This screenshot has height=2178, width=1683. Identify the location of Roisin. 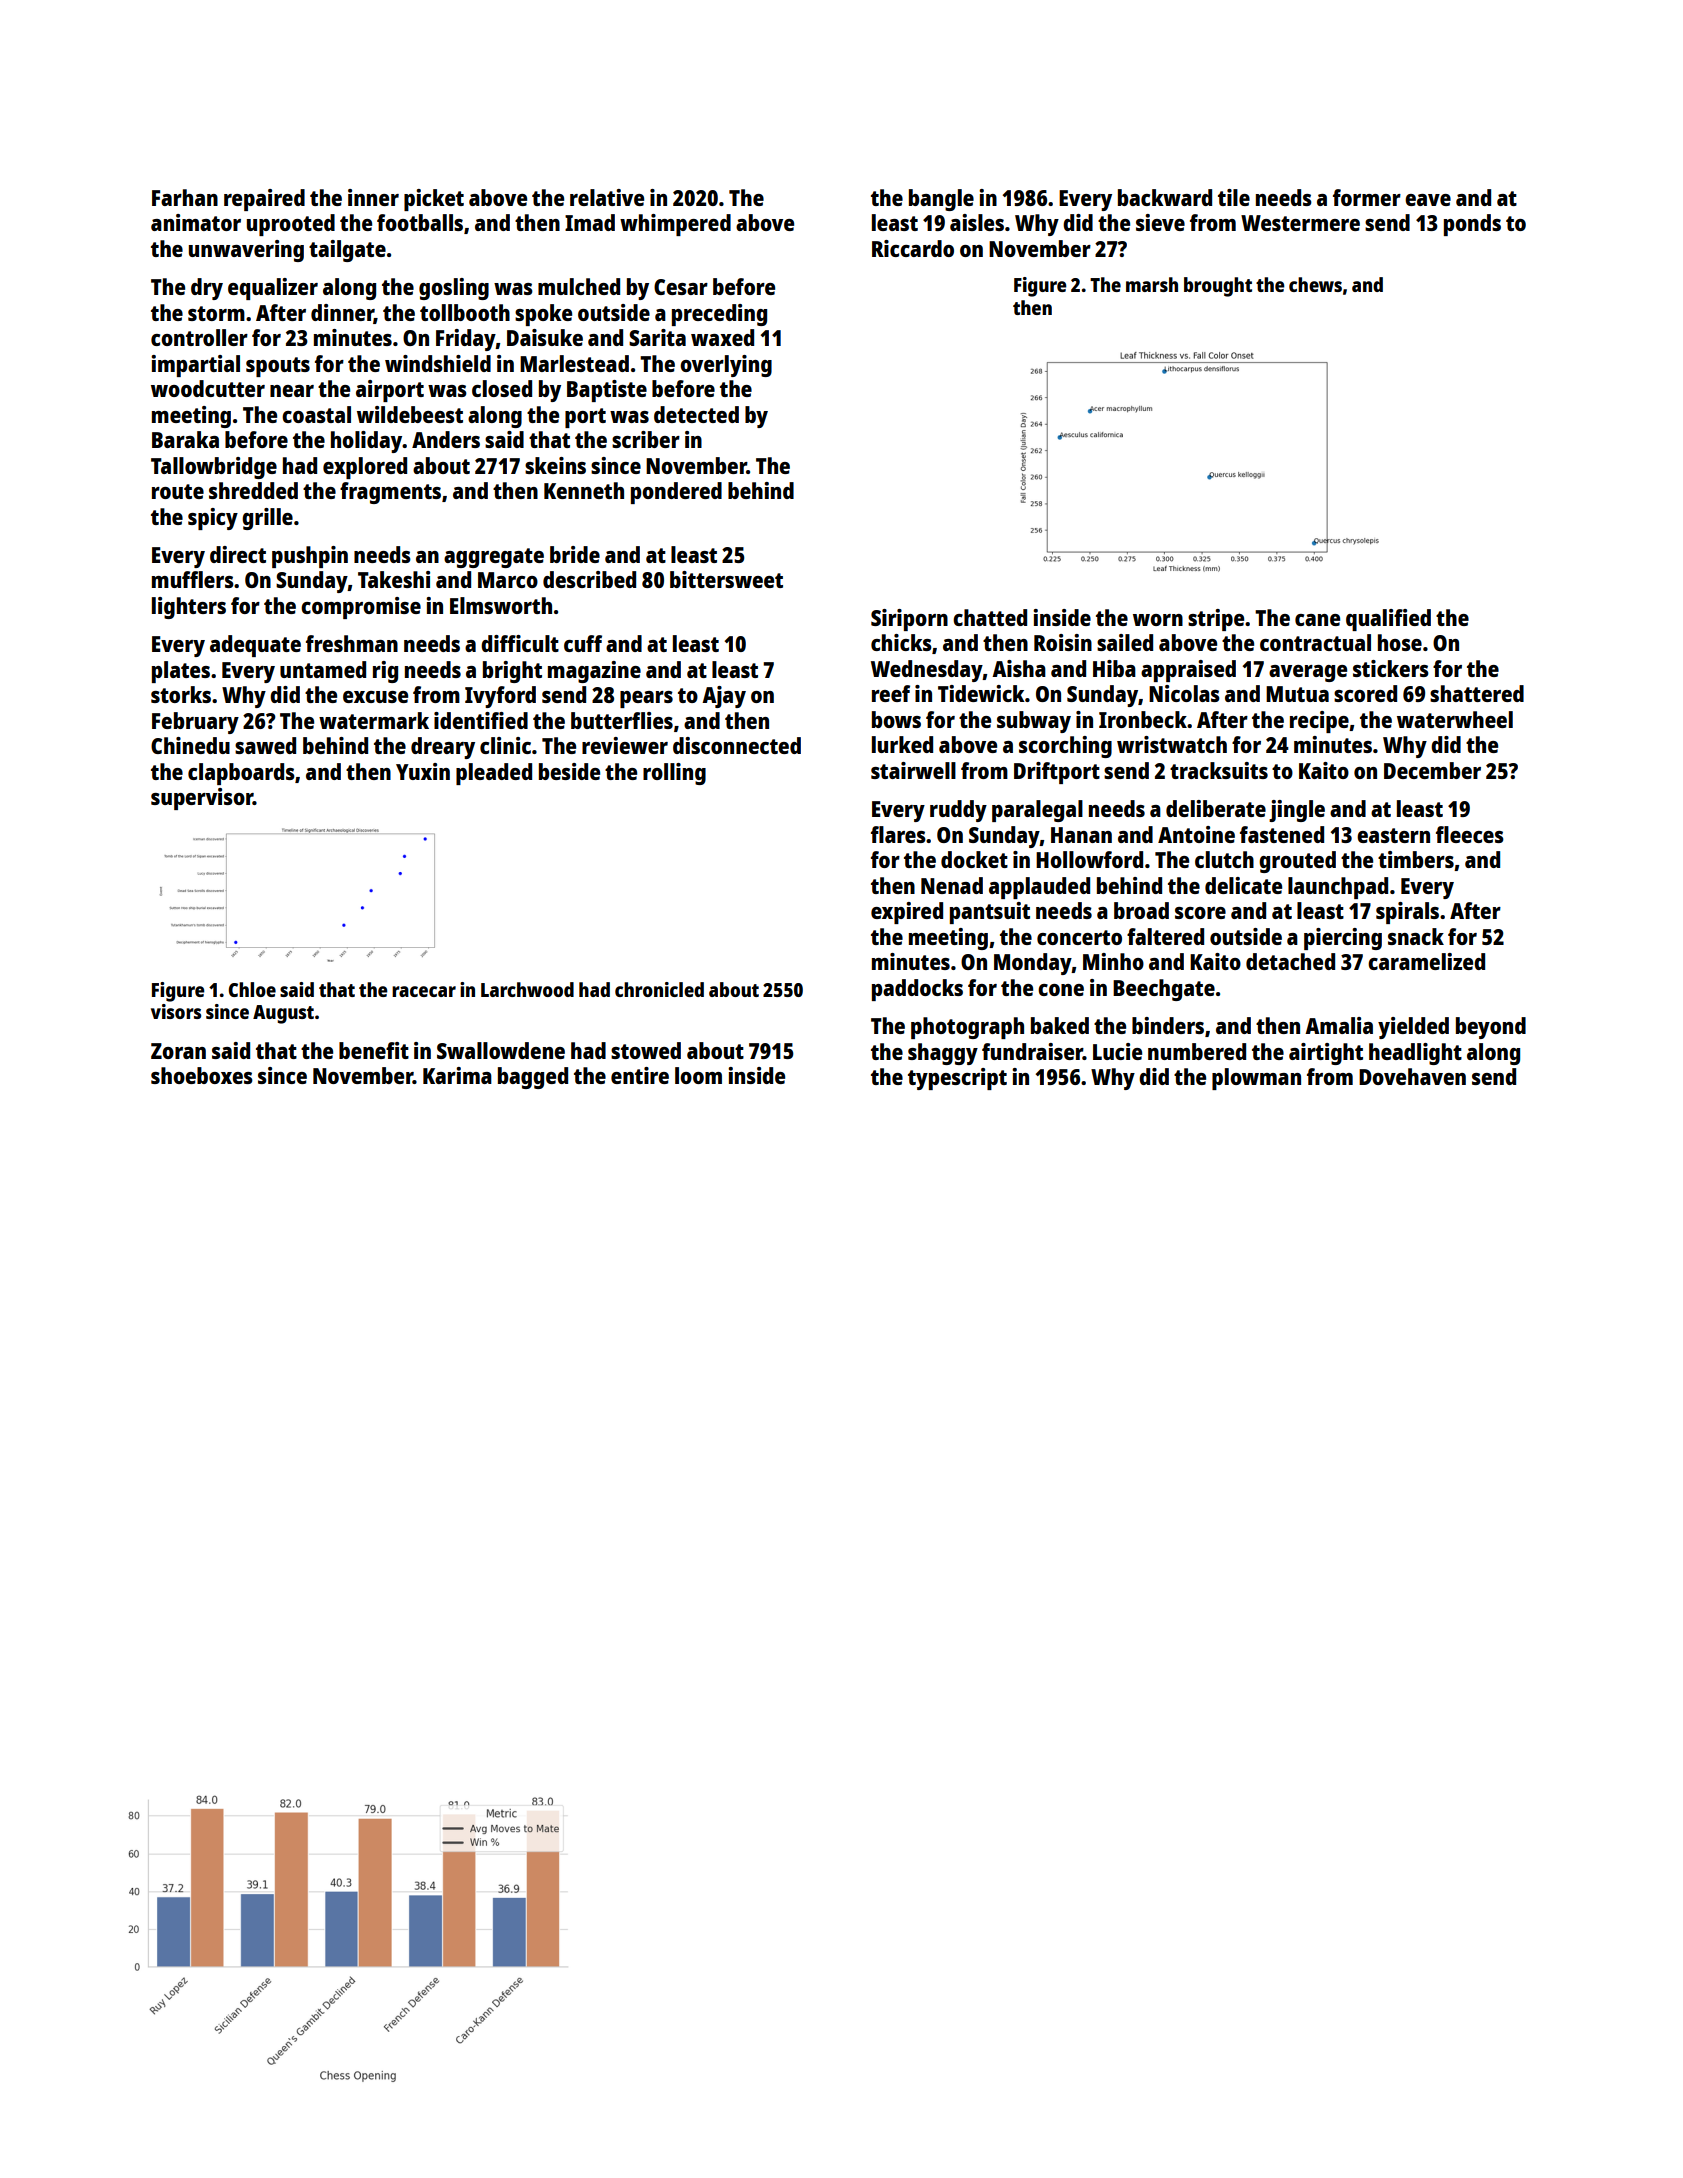
(1063, 642).
